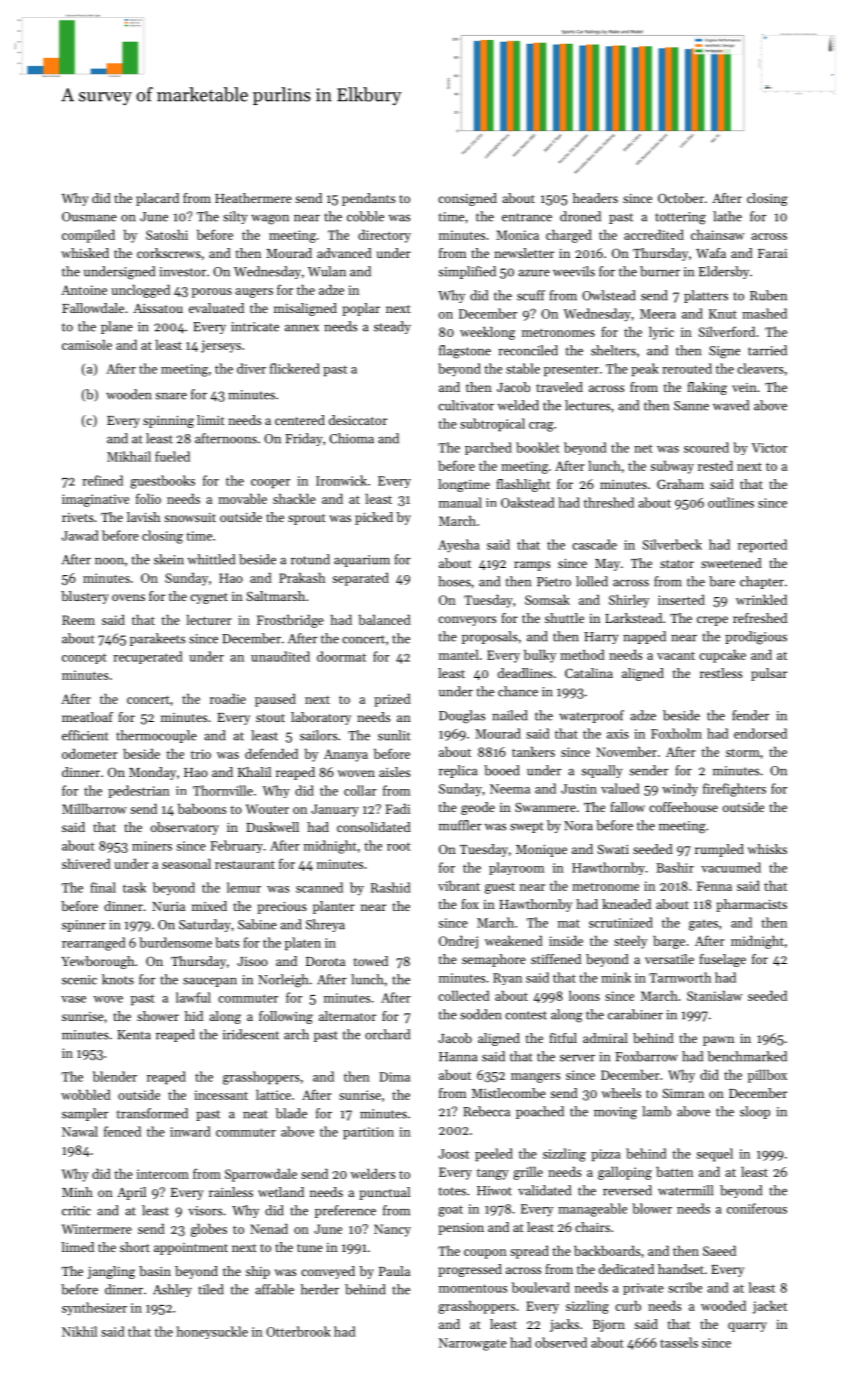 The height and width of the image is (1400, 849). I want to click on Nikhil, so click(79, 1331).
